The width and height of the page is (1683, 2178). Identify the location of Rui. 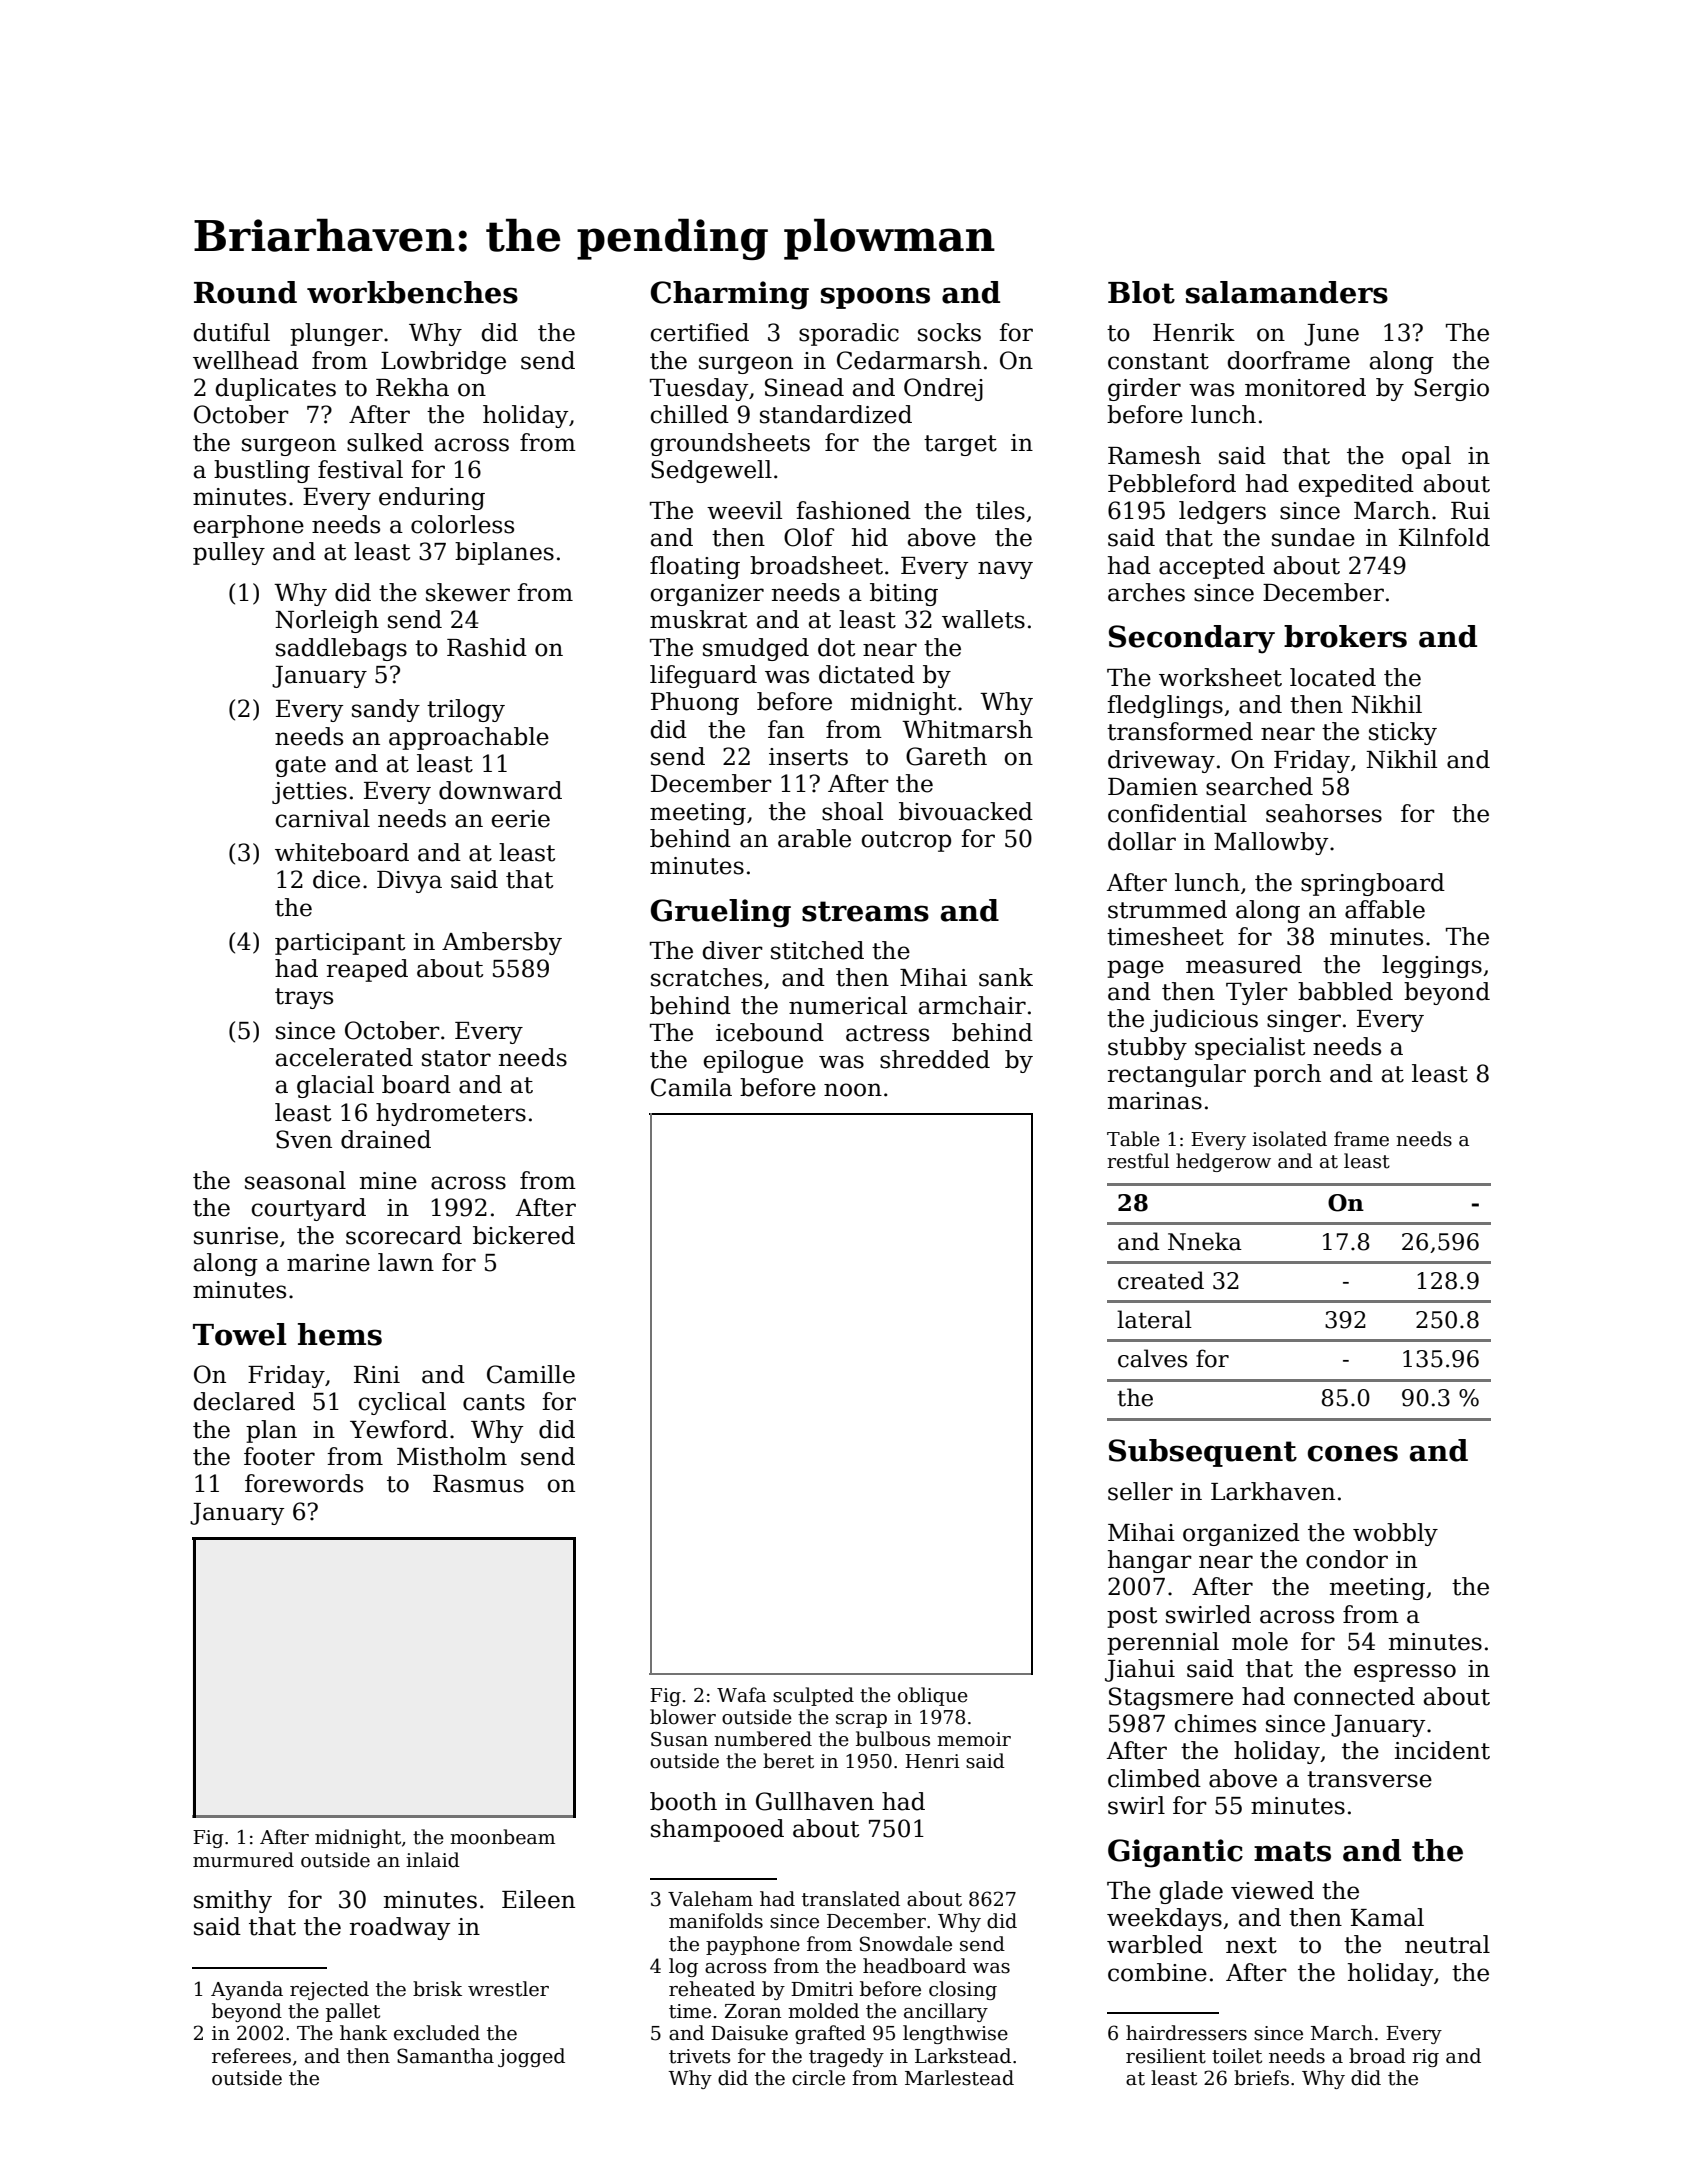
(1470, 511).
